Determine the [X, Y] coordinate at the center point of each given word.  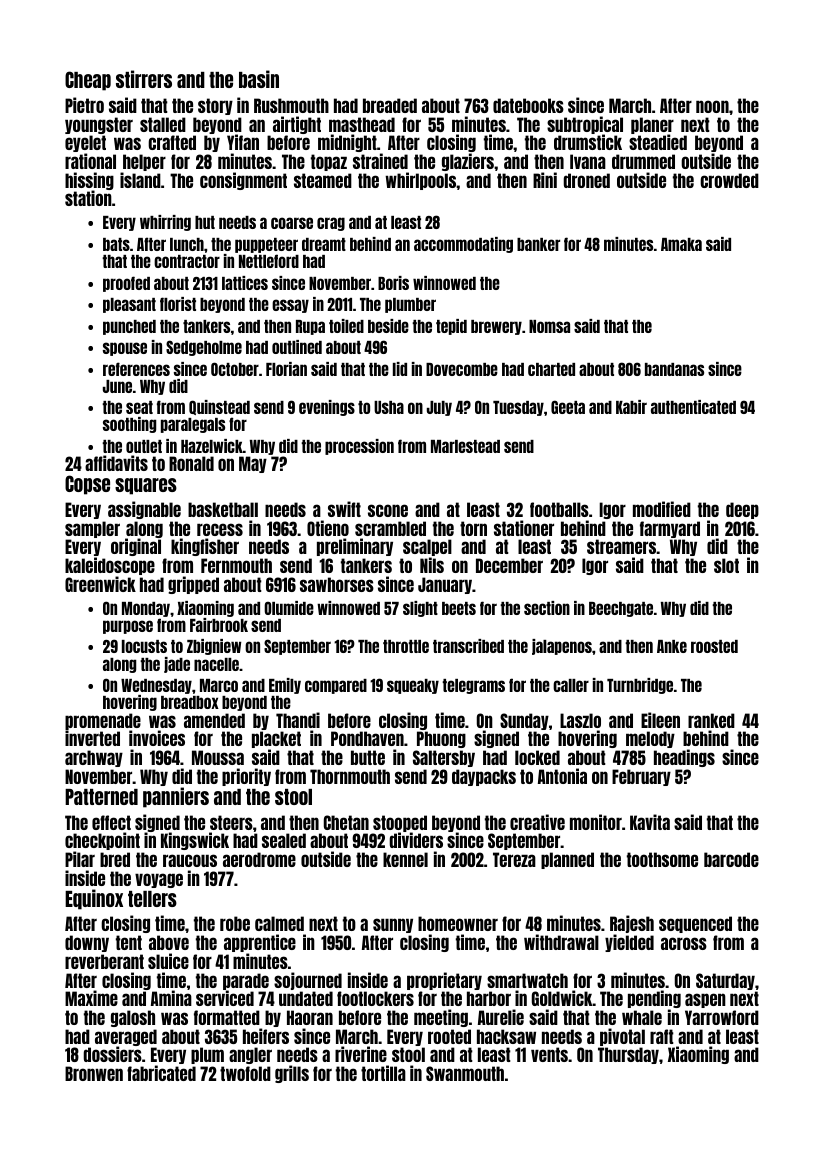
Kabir [631, 407]
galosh [133, 1018]
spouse [125, 349]
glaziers [468, 162]
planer [652, 126]
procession [359, 447]
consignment [243, 181]
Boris [393, 283]
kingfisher [205, 547]
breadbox [190, 702]
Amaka [681, 244]
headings [684, 758]
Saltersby [444, 758]
